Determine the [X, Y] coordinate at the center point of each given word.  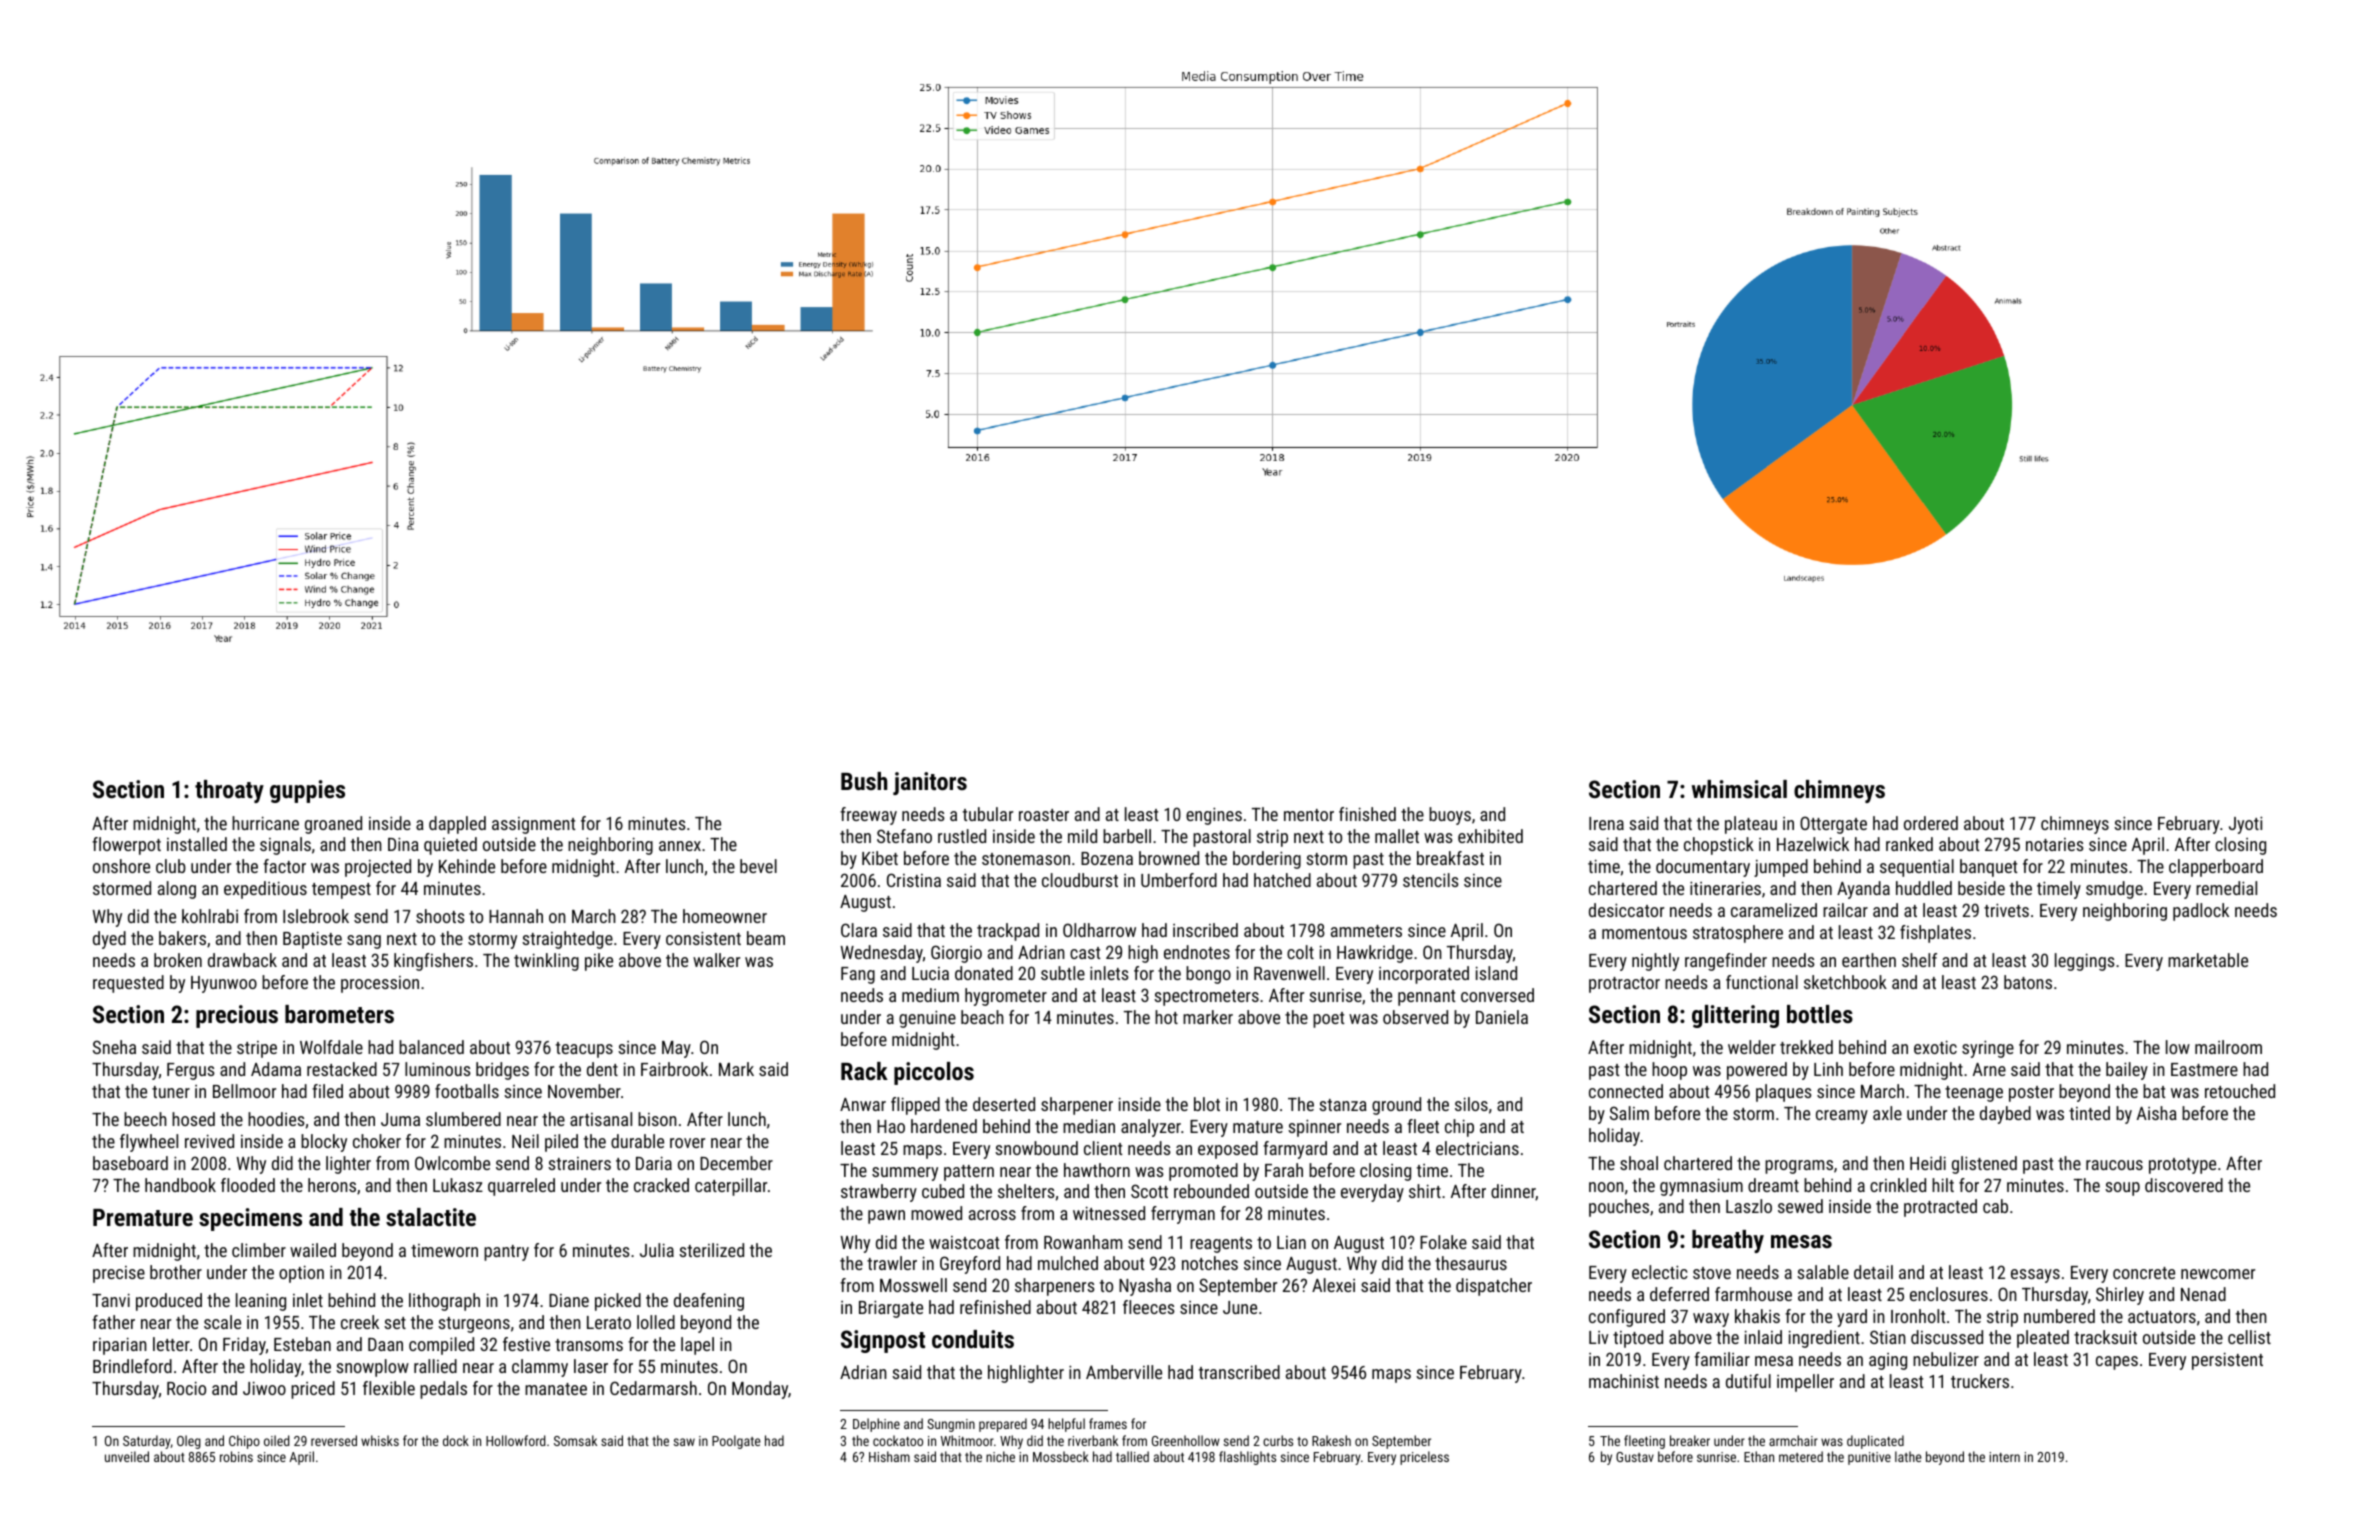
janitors [930, 783]
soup [2122, 1189]
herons [332, 1185]
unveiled [127, 1456]
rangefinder [1726, 962]
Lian [1291, 1242]
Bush [864, 781]
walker [716, 960]
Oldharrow [1099, 930]
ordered [1931, 823]
